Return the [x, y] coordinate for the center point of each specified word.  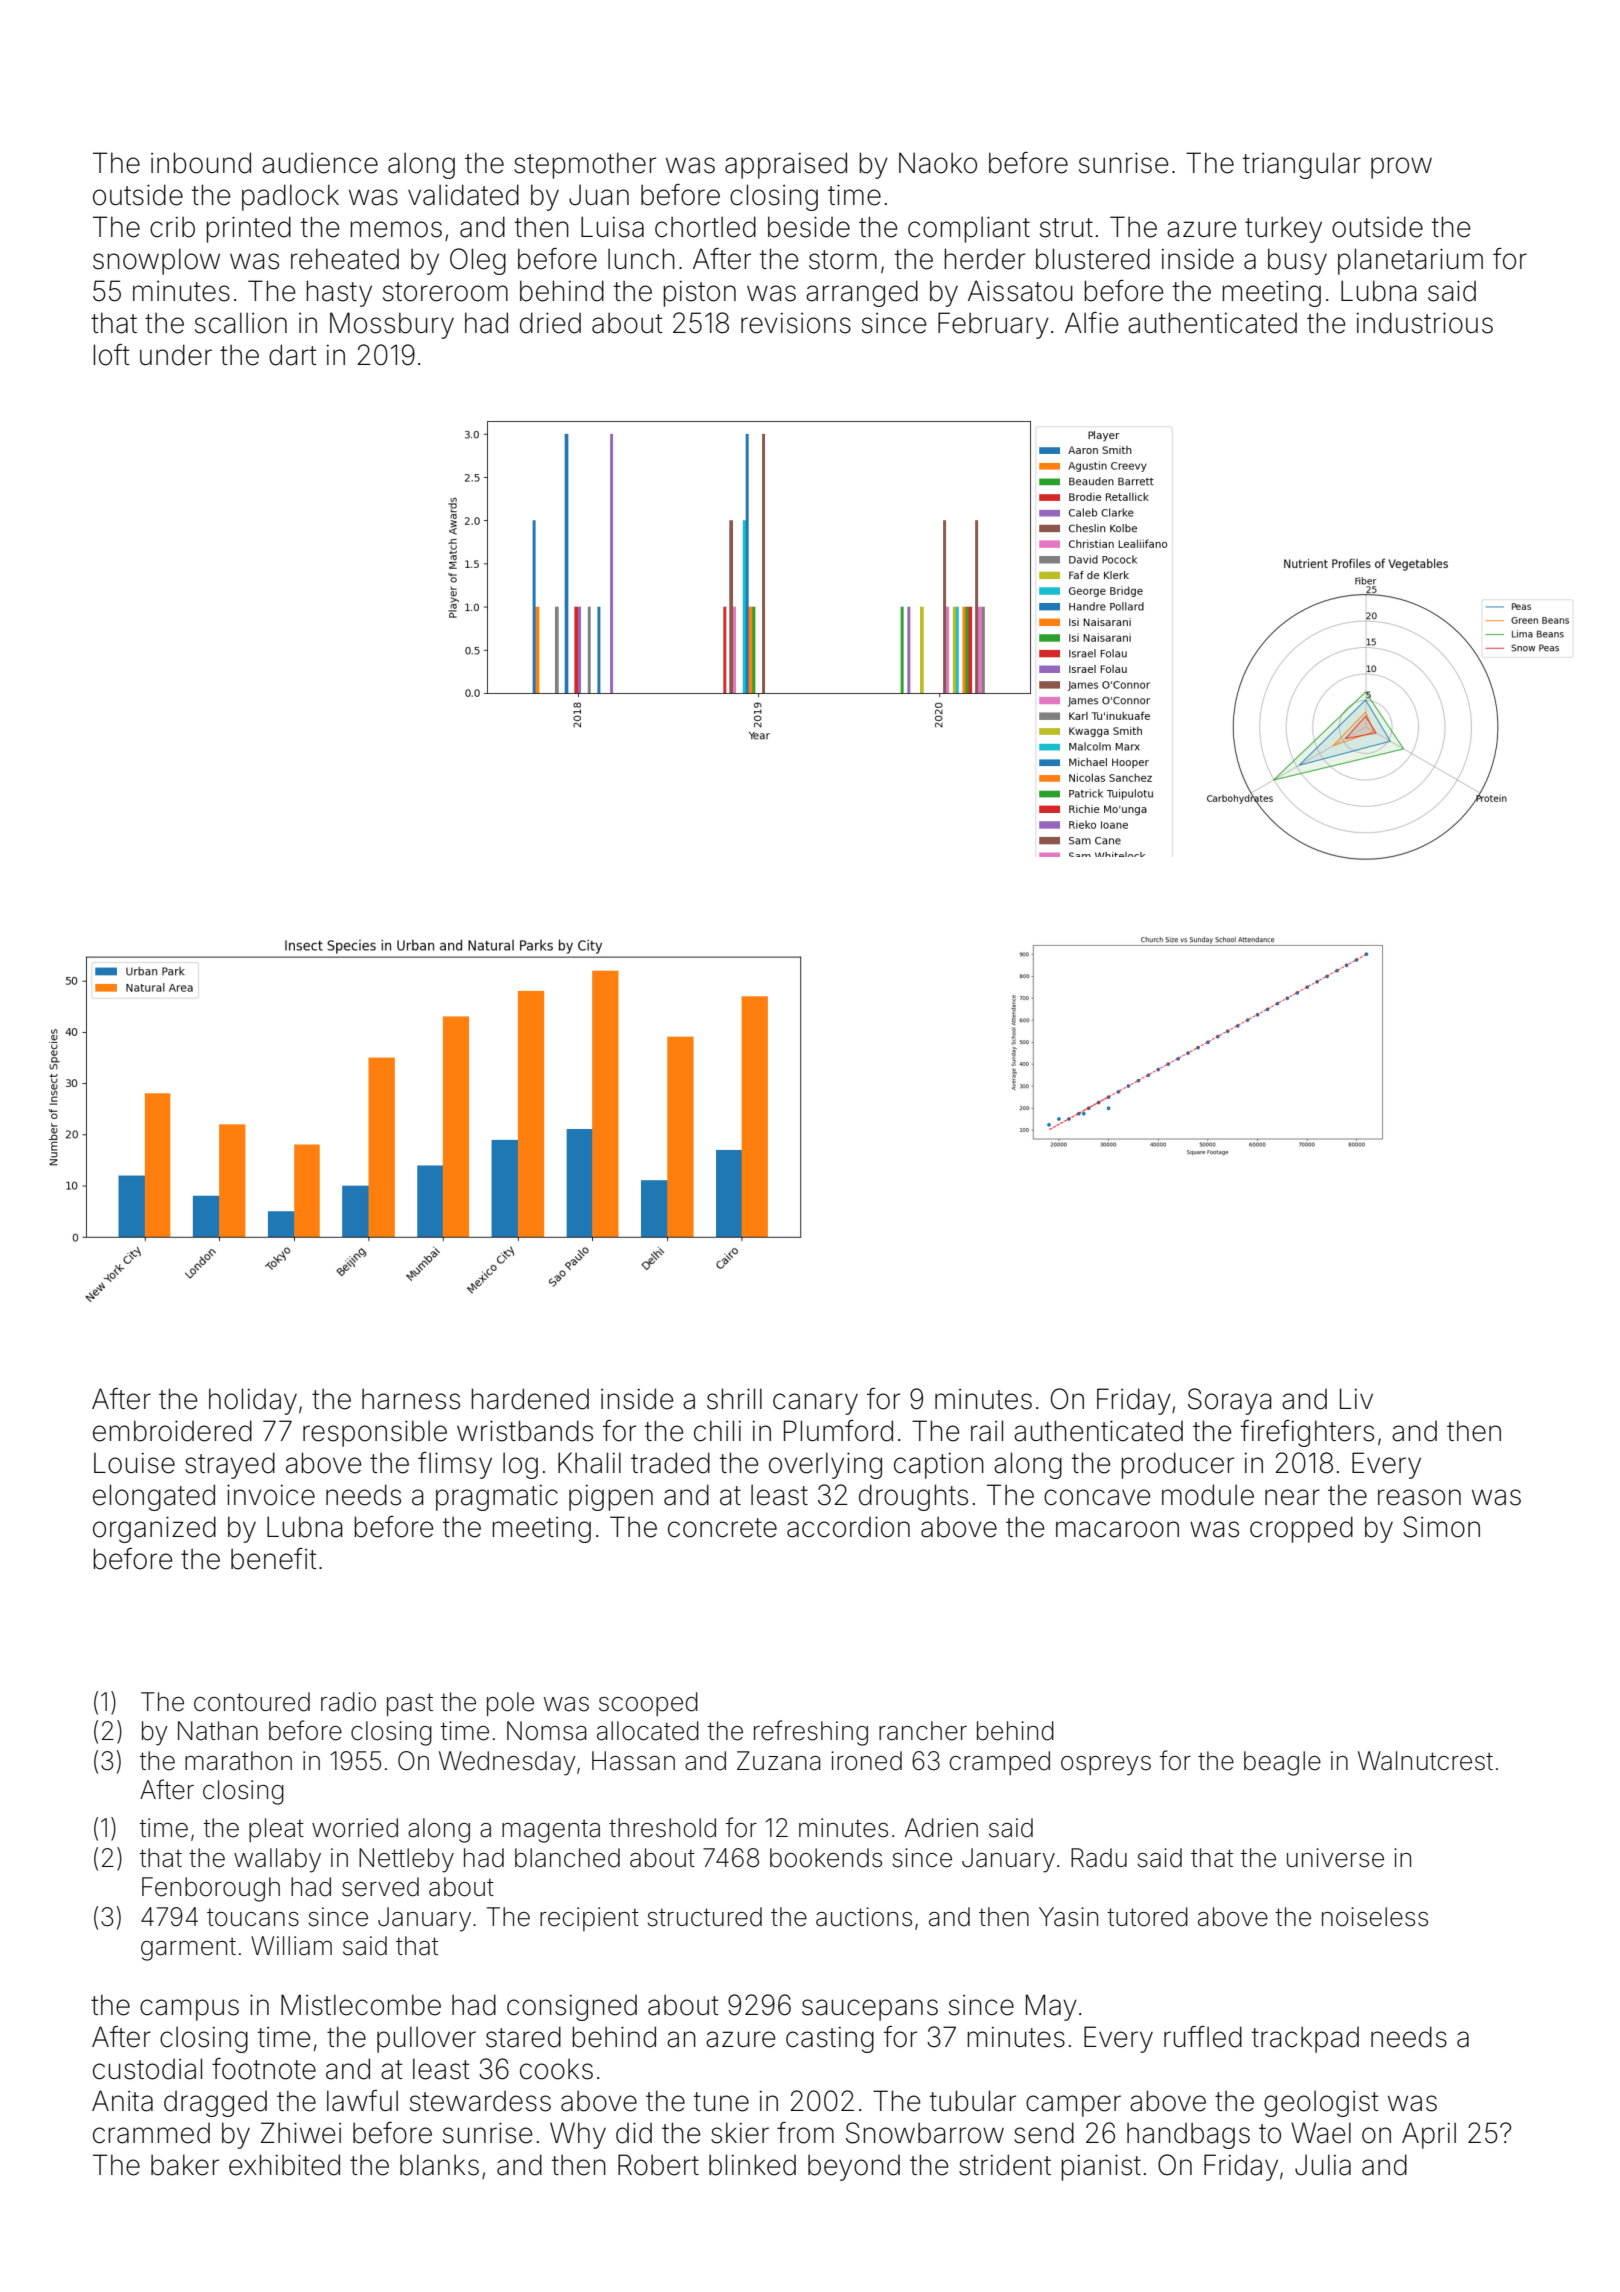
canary [815, 1404]
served [380, 1887]
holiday [253, 1401]
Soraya [1229, 1401]
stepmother [585, 165]
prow [1401, 168]
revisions [796, 323]
